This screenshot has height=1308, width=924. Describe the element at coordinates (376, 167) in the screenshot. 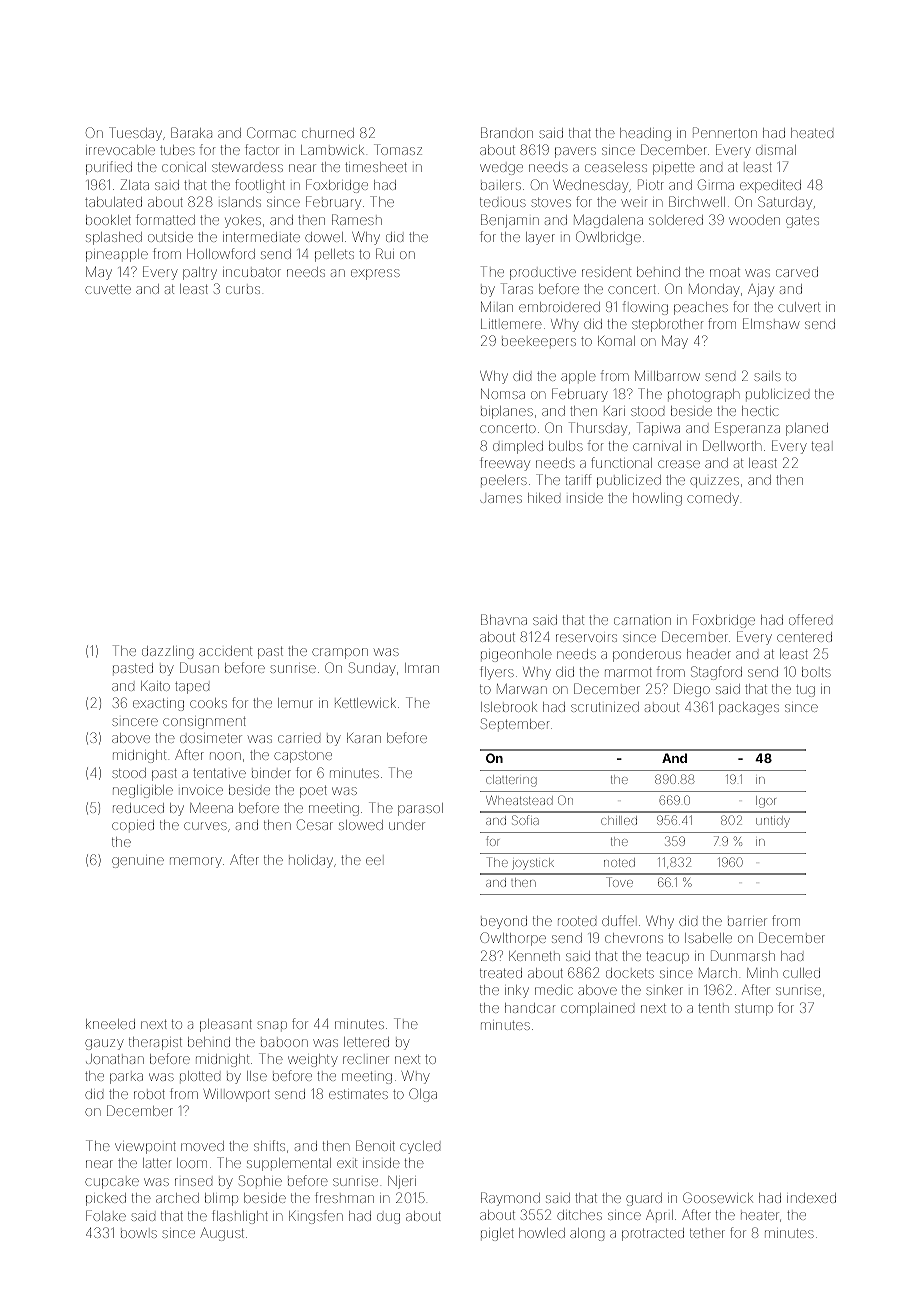

I see `timesheet` at that location.
